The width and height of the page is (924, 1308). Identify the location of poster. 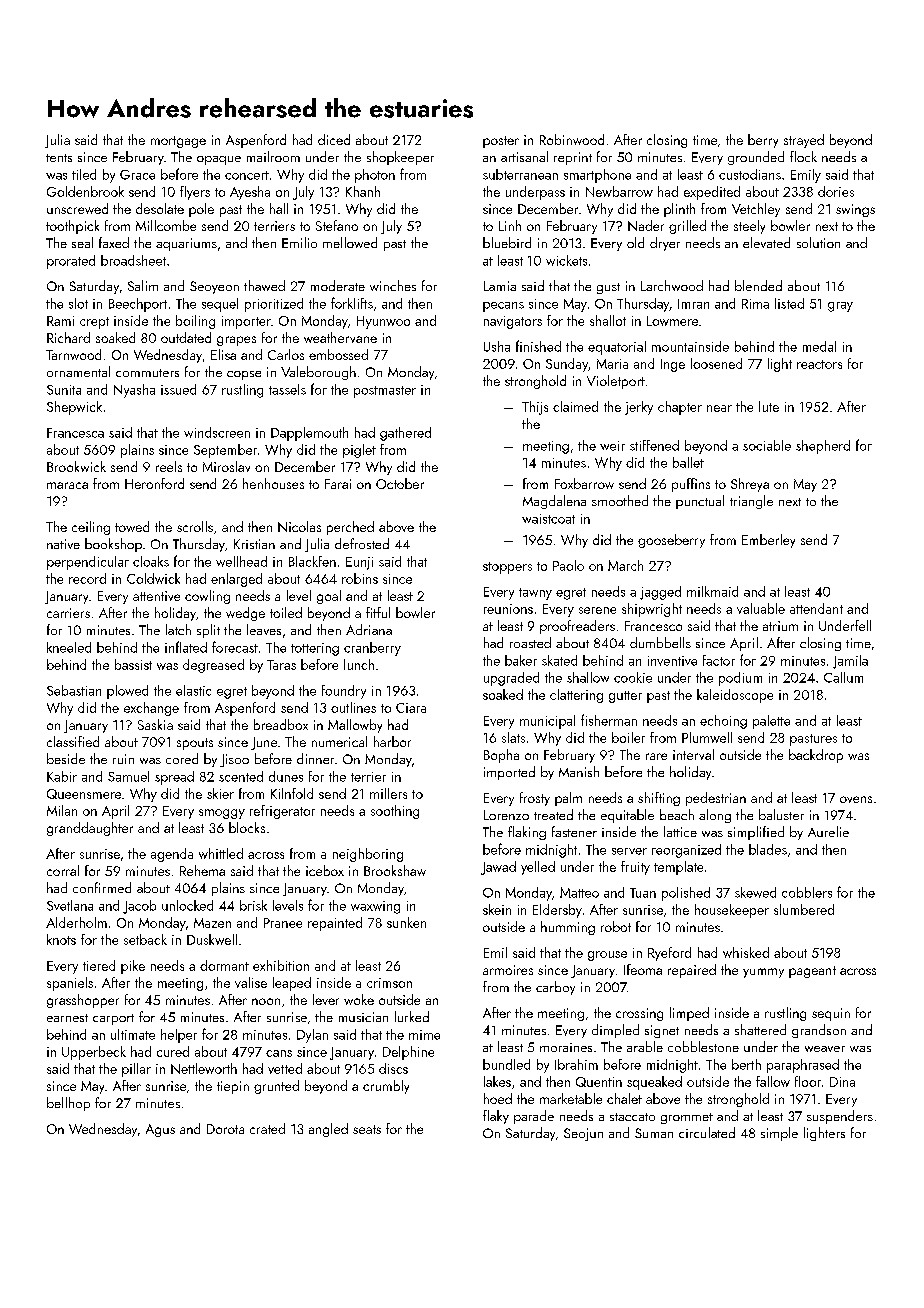
(501, 142).
